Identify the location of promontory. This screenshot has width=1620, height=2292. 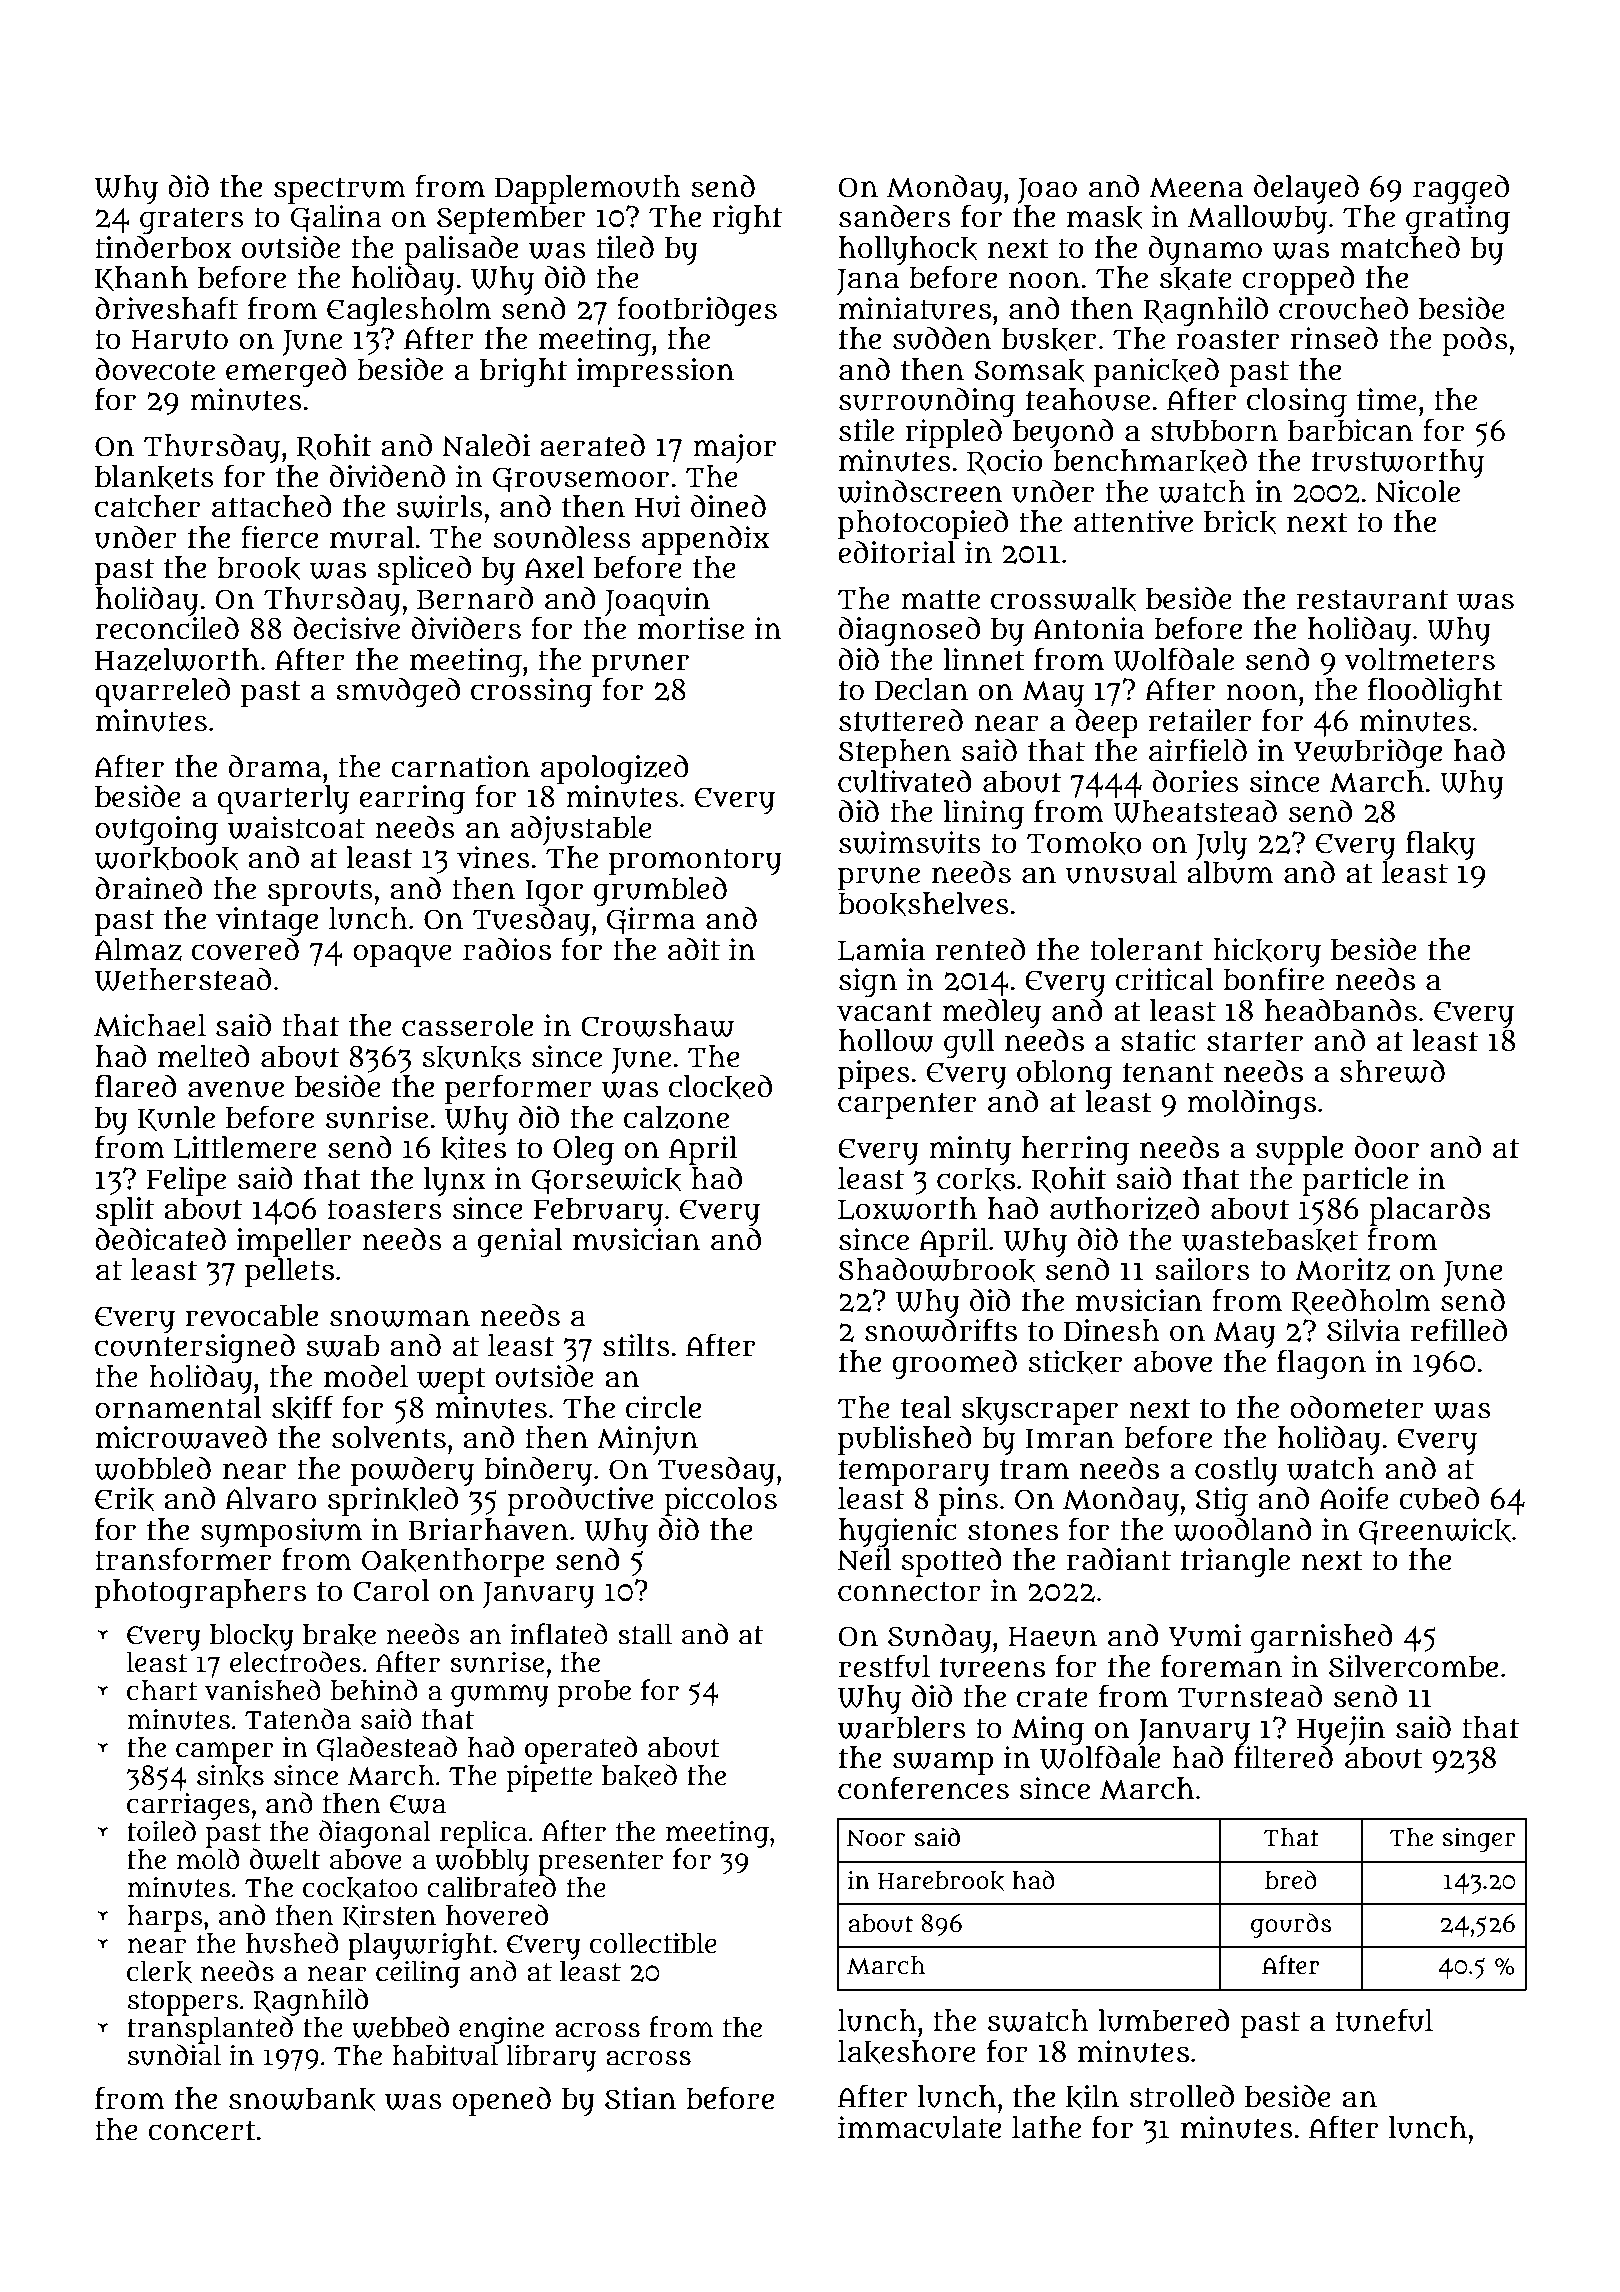
(695, 862).
